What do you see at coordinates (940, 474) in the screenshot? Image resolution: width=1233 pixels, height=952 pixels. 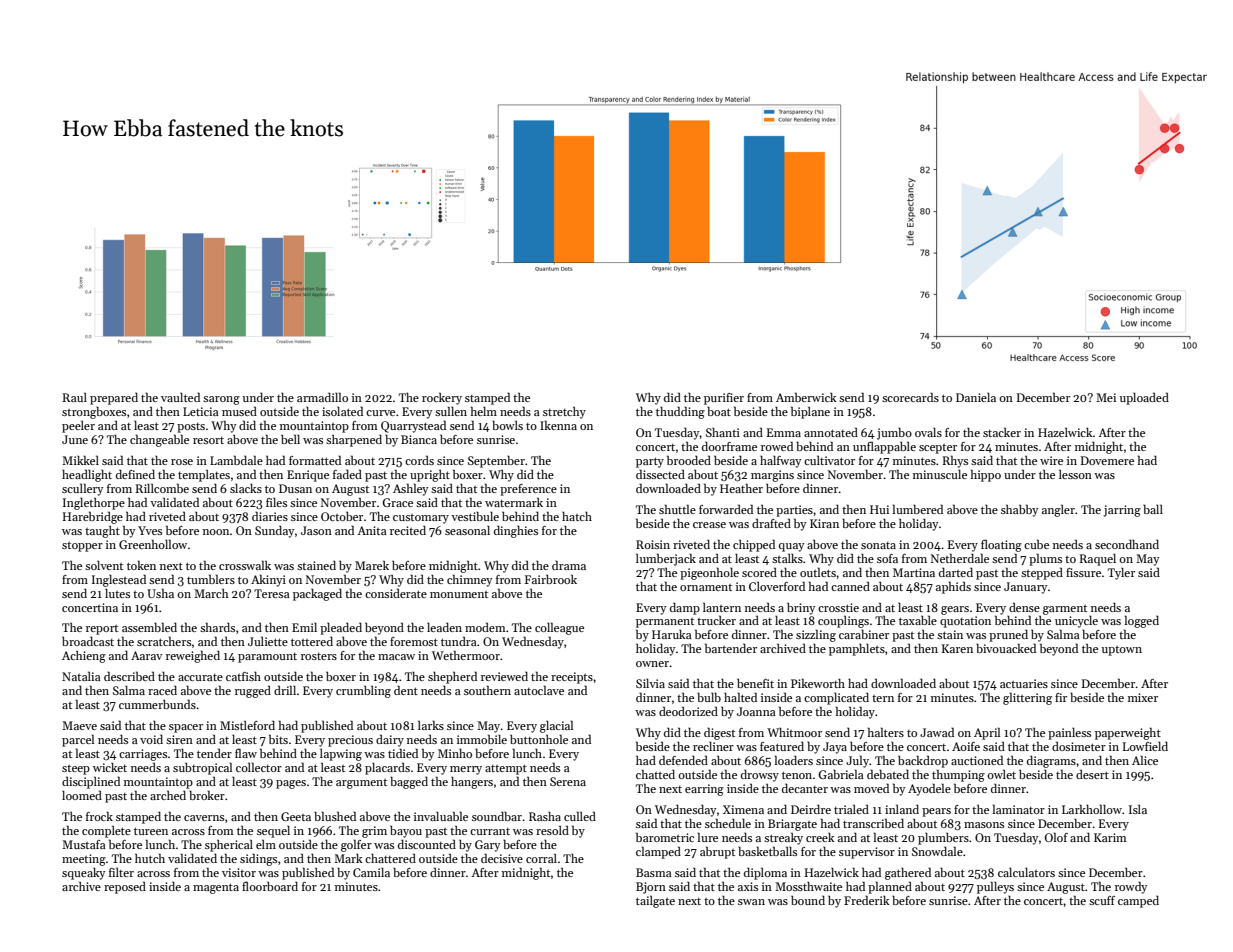 I see `minuscule` at bounding box center [940, 474].
